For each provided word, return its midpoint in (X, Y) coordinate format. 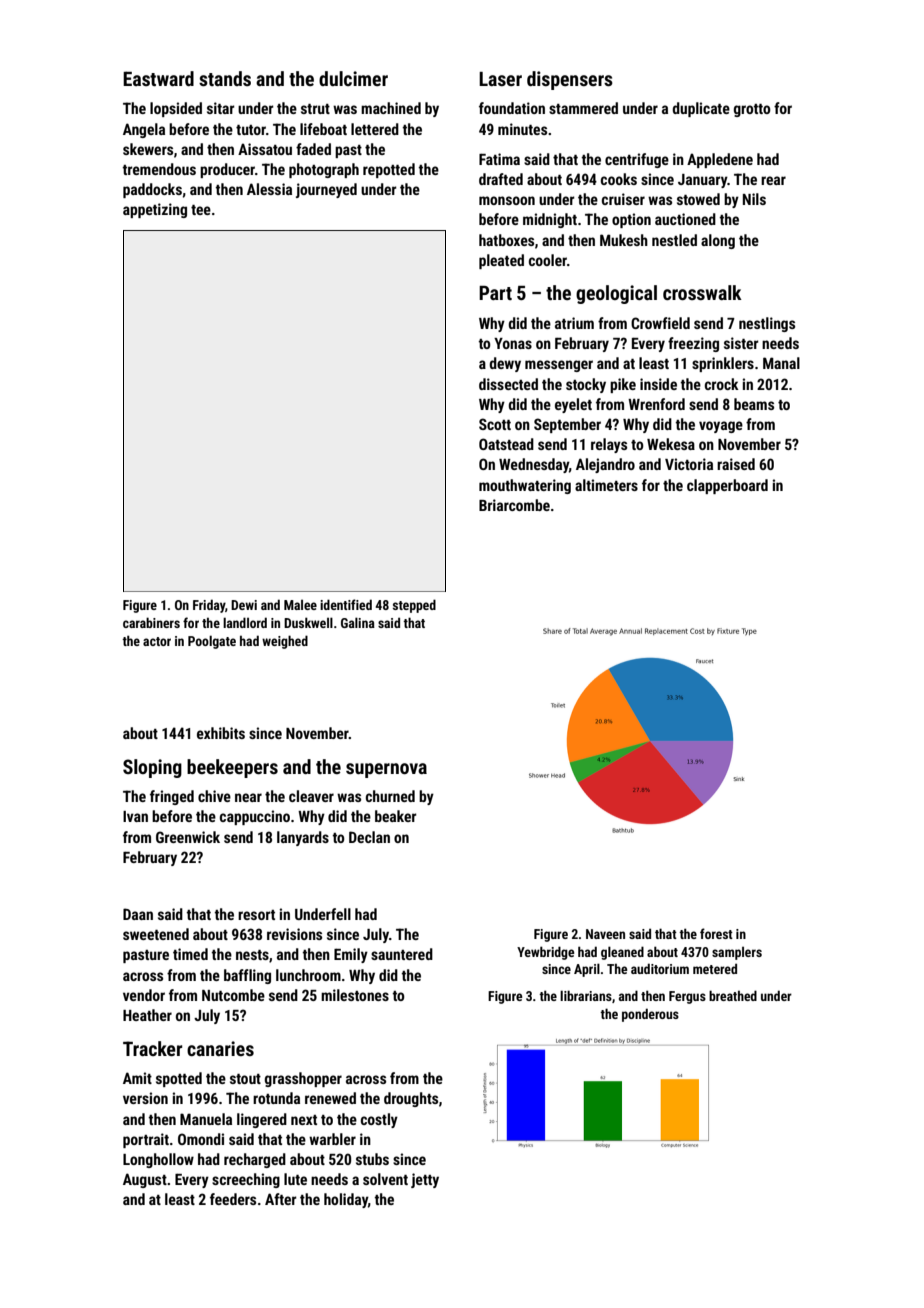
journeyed (326, 190)
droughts (411, 1099)
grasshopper (303, 1079)
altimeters (606, 485)
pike (623, 385)
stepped (414, 606)
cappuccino (255, 817)
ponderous (650, 1015)
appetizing (155, 210)
